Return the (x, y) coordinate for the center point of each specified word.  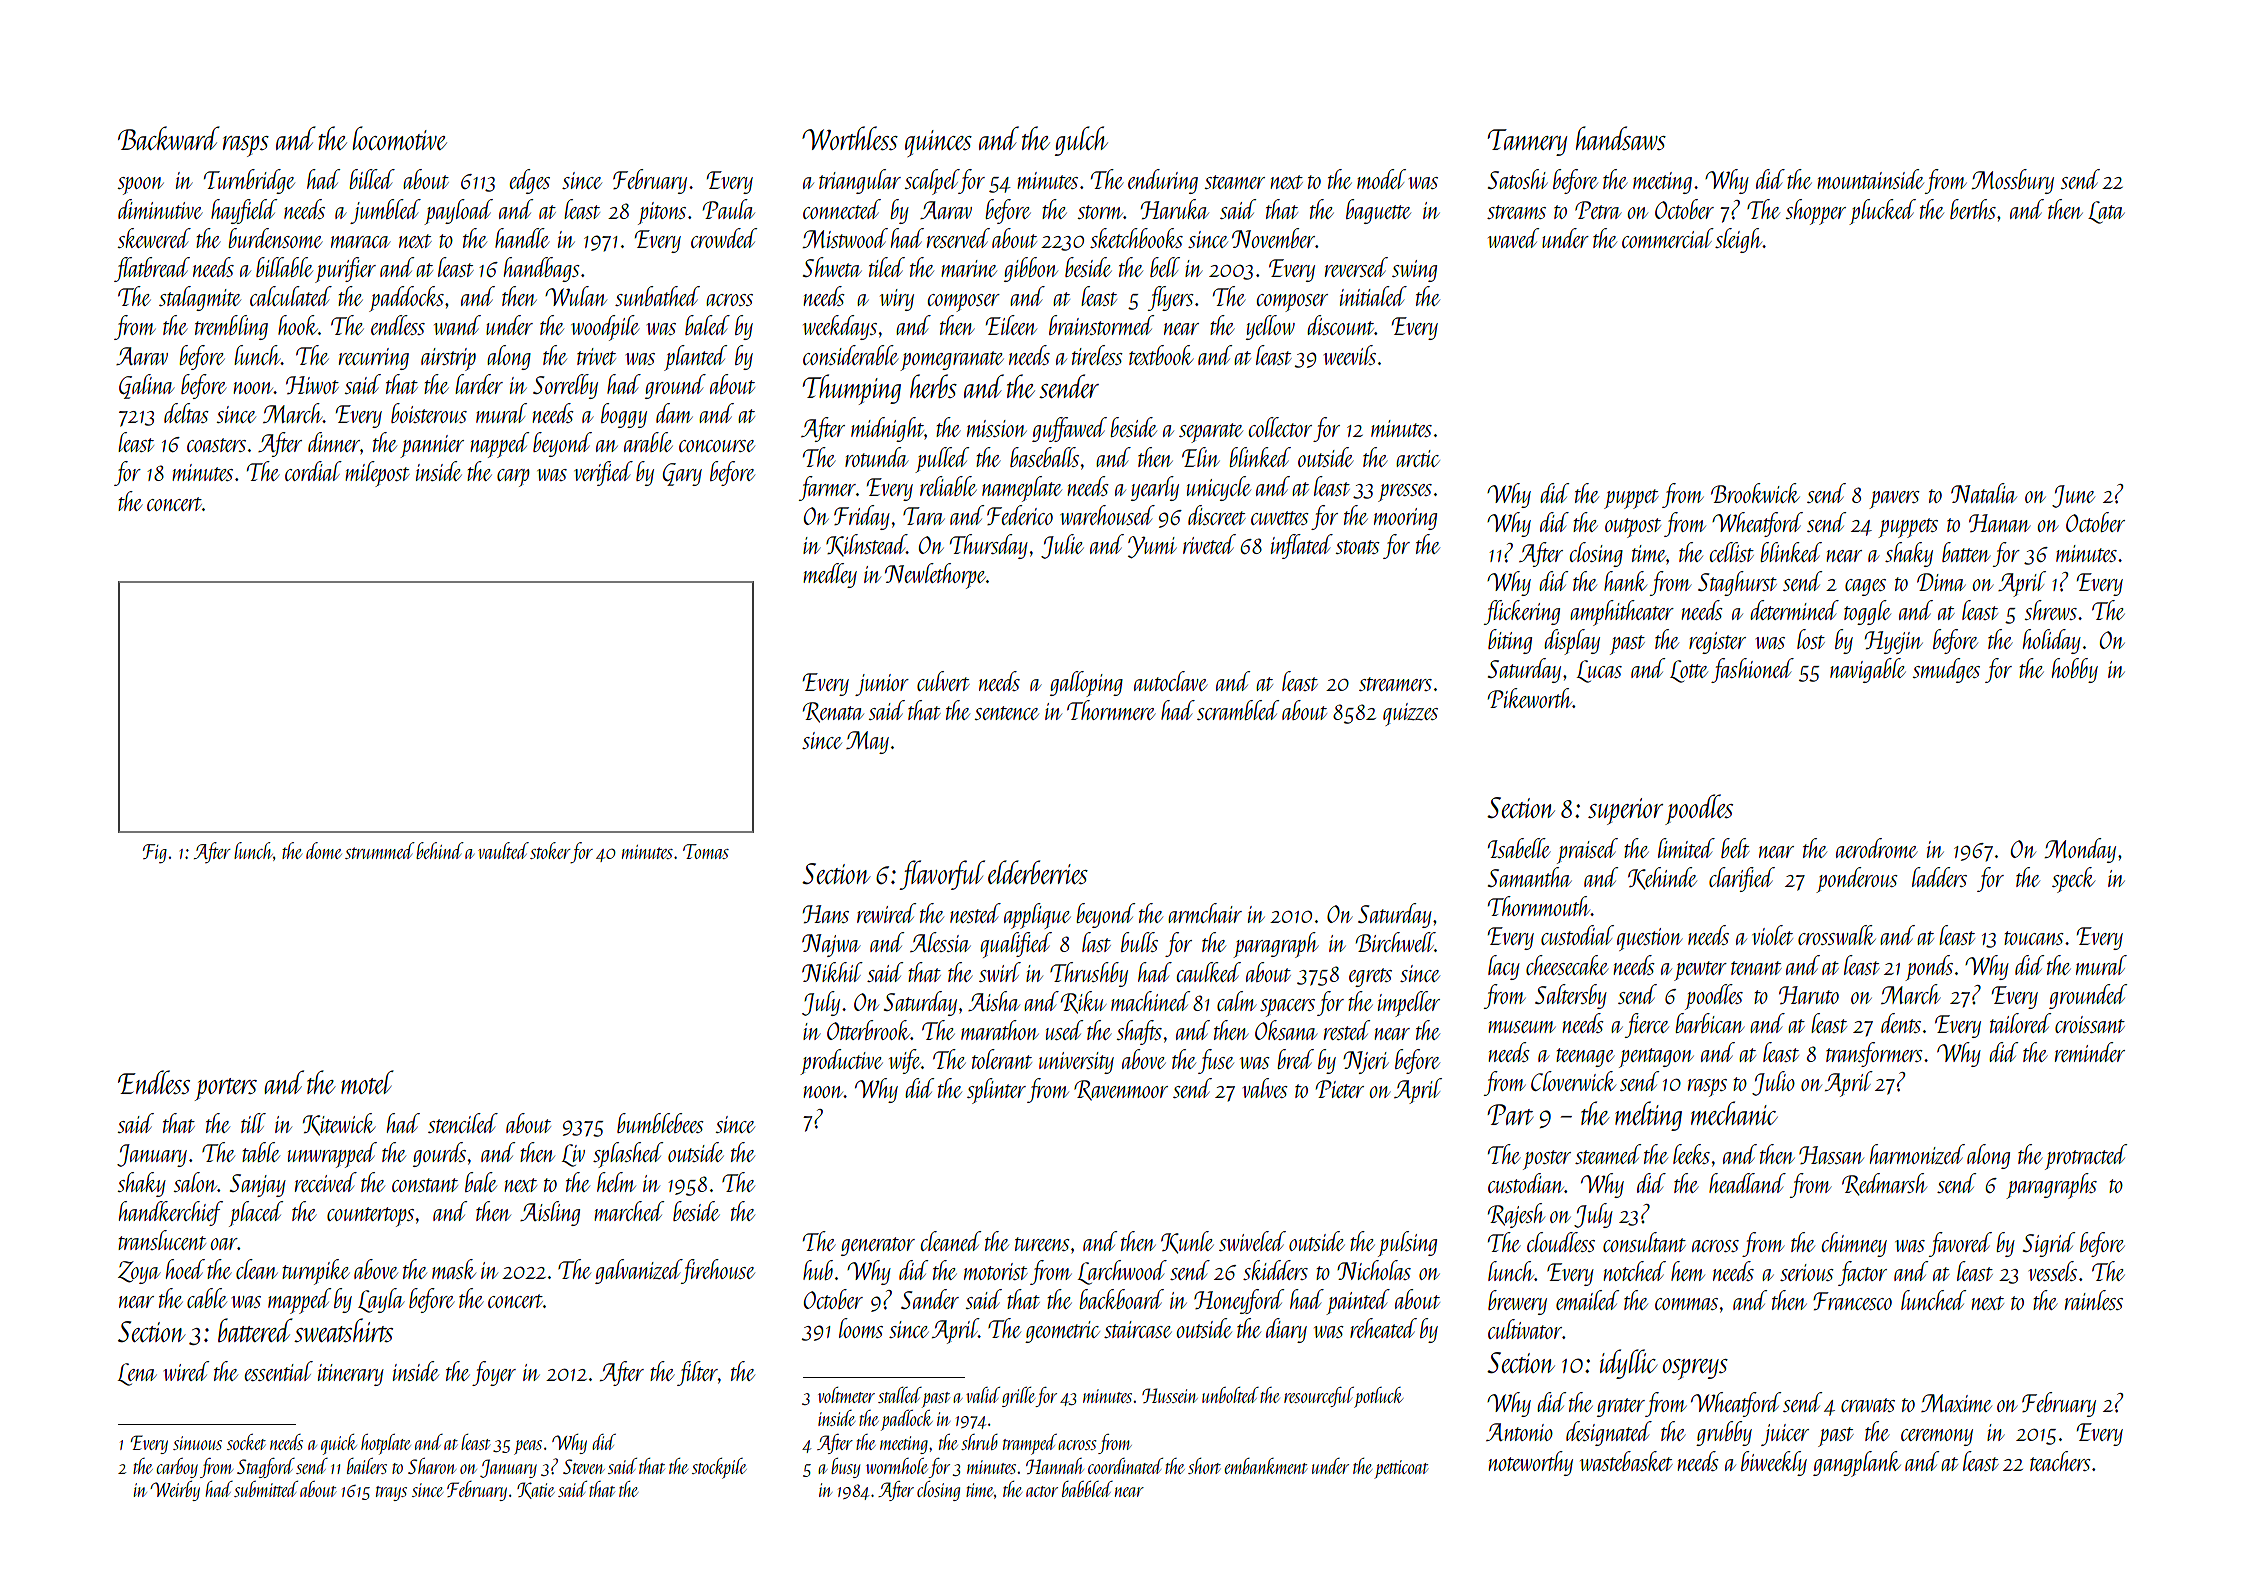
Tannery (1527, 142)
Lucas (1599, 671)
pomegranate (952, 361)
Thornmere (1111, 710)
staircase (1138, 1329)
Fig (155, 854)
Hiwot (312, 385)
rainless (2094, 1300)
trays (391, 1493)
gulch (1081, 141)
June (2073, 496)
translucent (162, 1240)
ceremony (1937, 1437)
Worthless (850, 138)
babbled (1087, 1489)
